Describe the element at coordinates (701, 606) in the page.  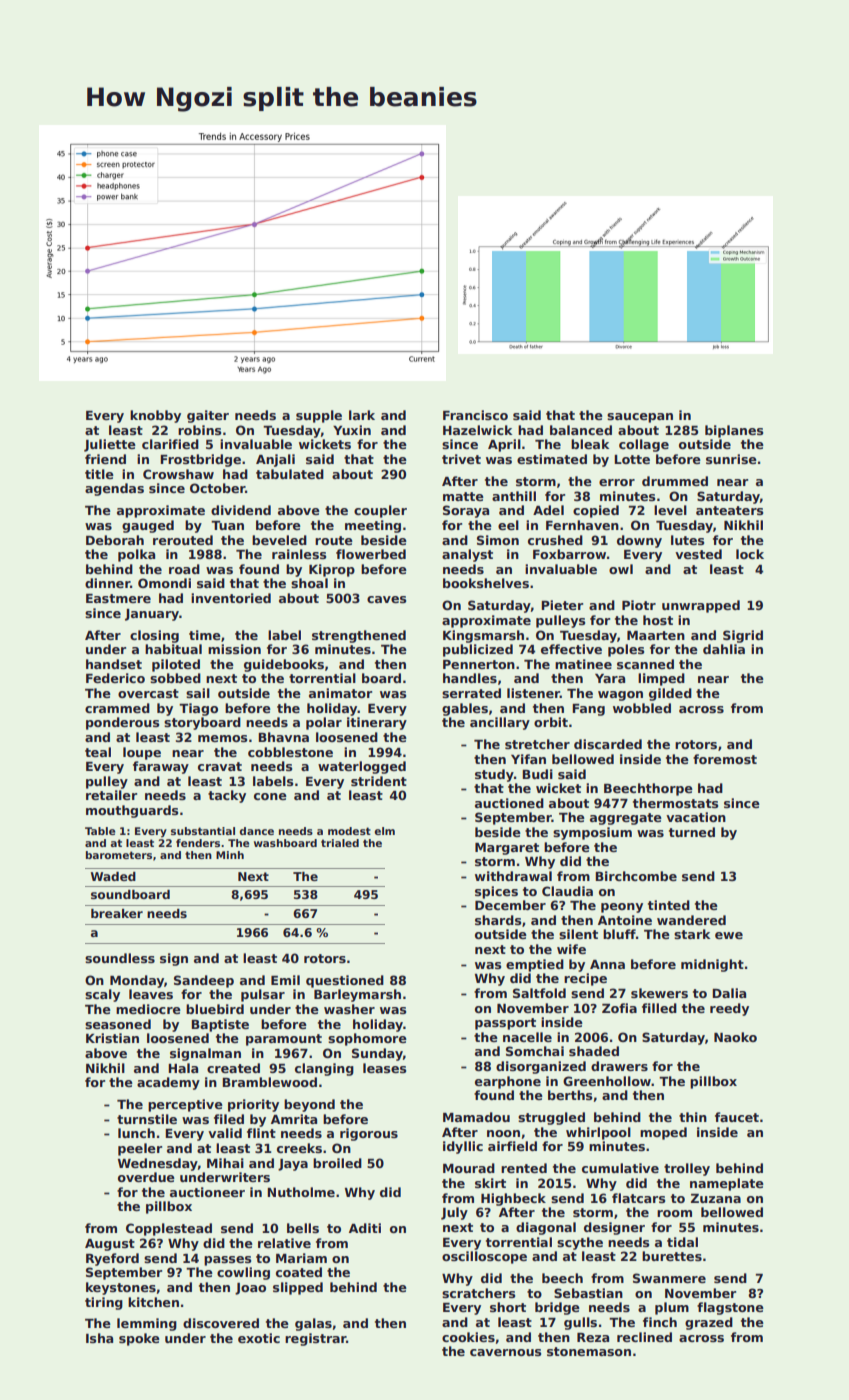
I see `unwrapped` at that location.
